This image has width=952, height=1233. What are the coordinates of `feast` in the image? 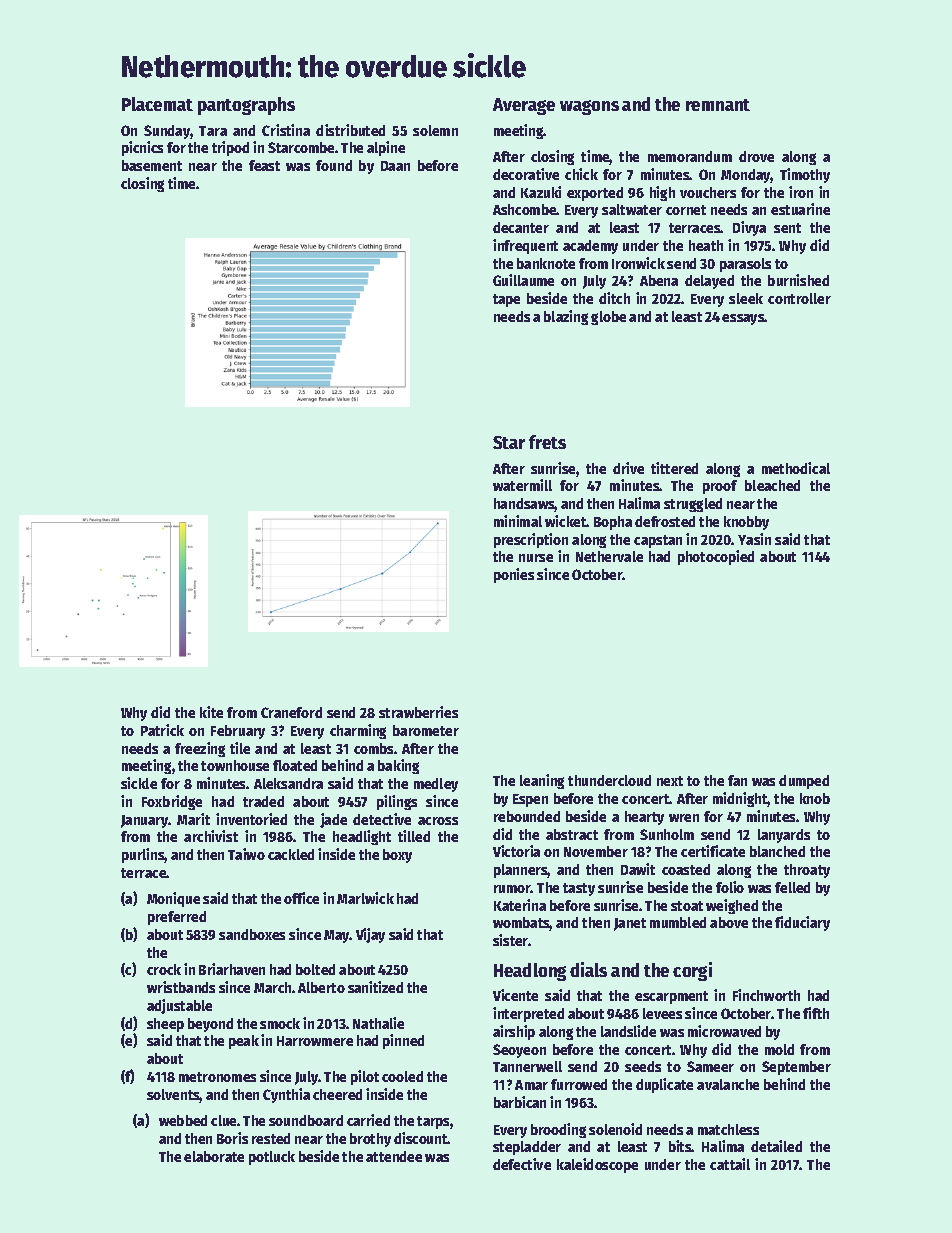 It's located at (264, 165).
